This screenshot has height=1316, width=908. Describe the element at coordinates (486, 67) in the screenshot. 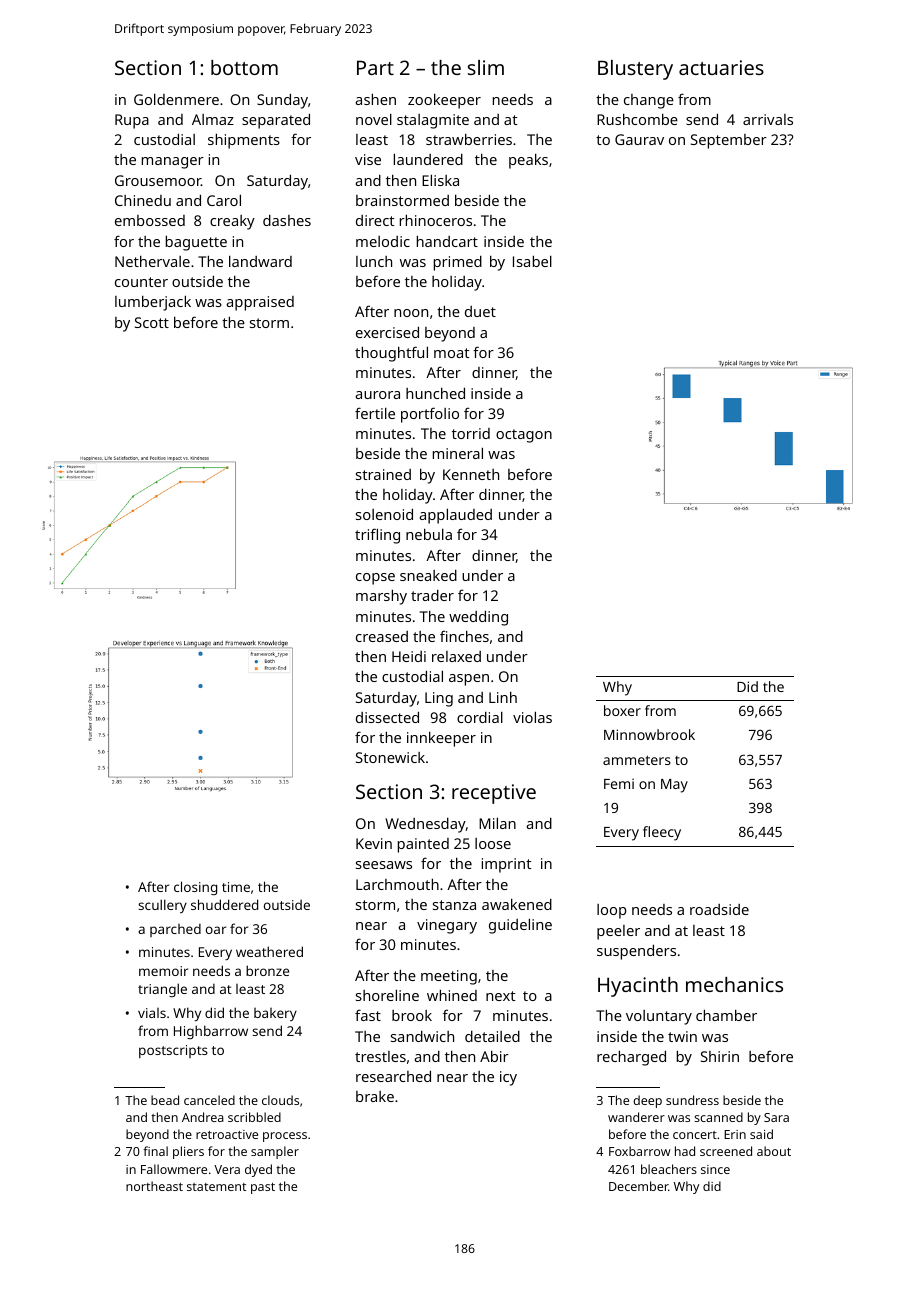

I see `slim` at that location.
